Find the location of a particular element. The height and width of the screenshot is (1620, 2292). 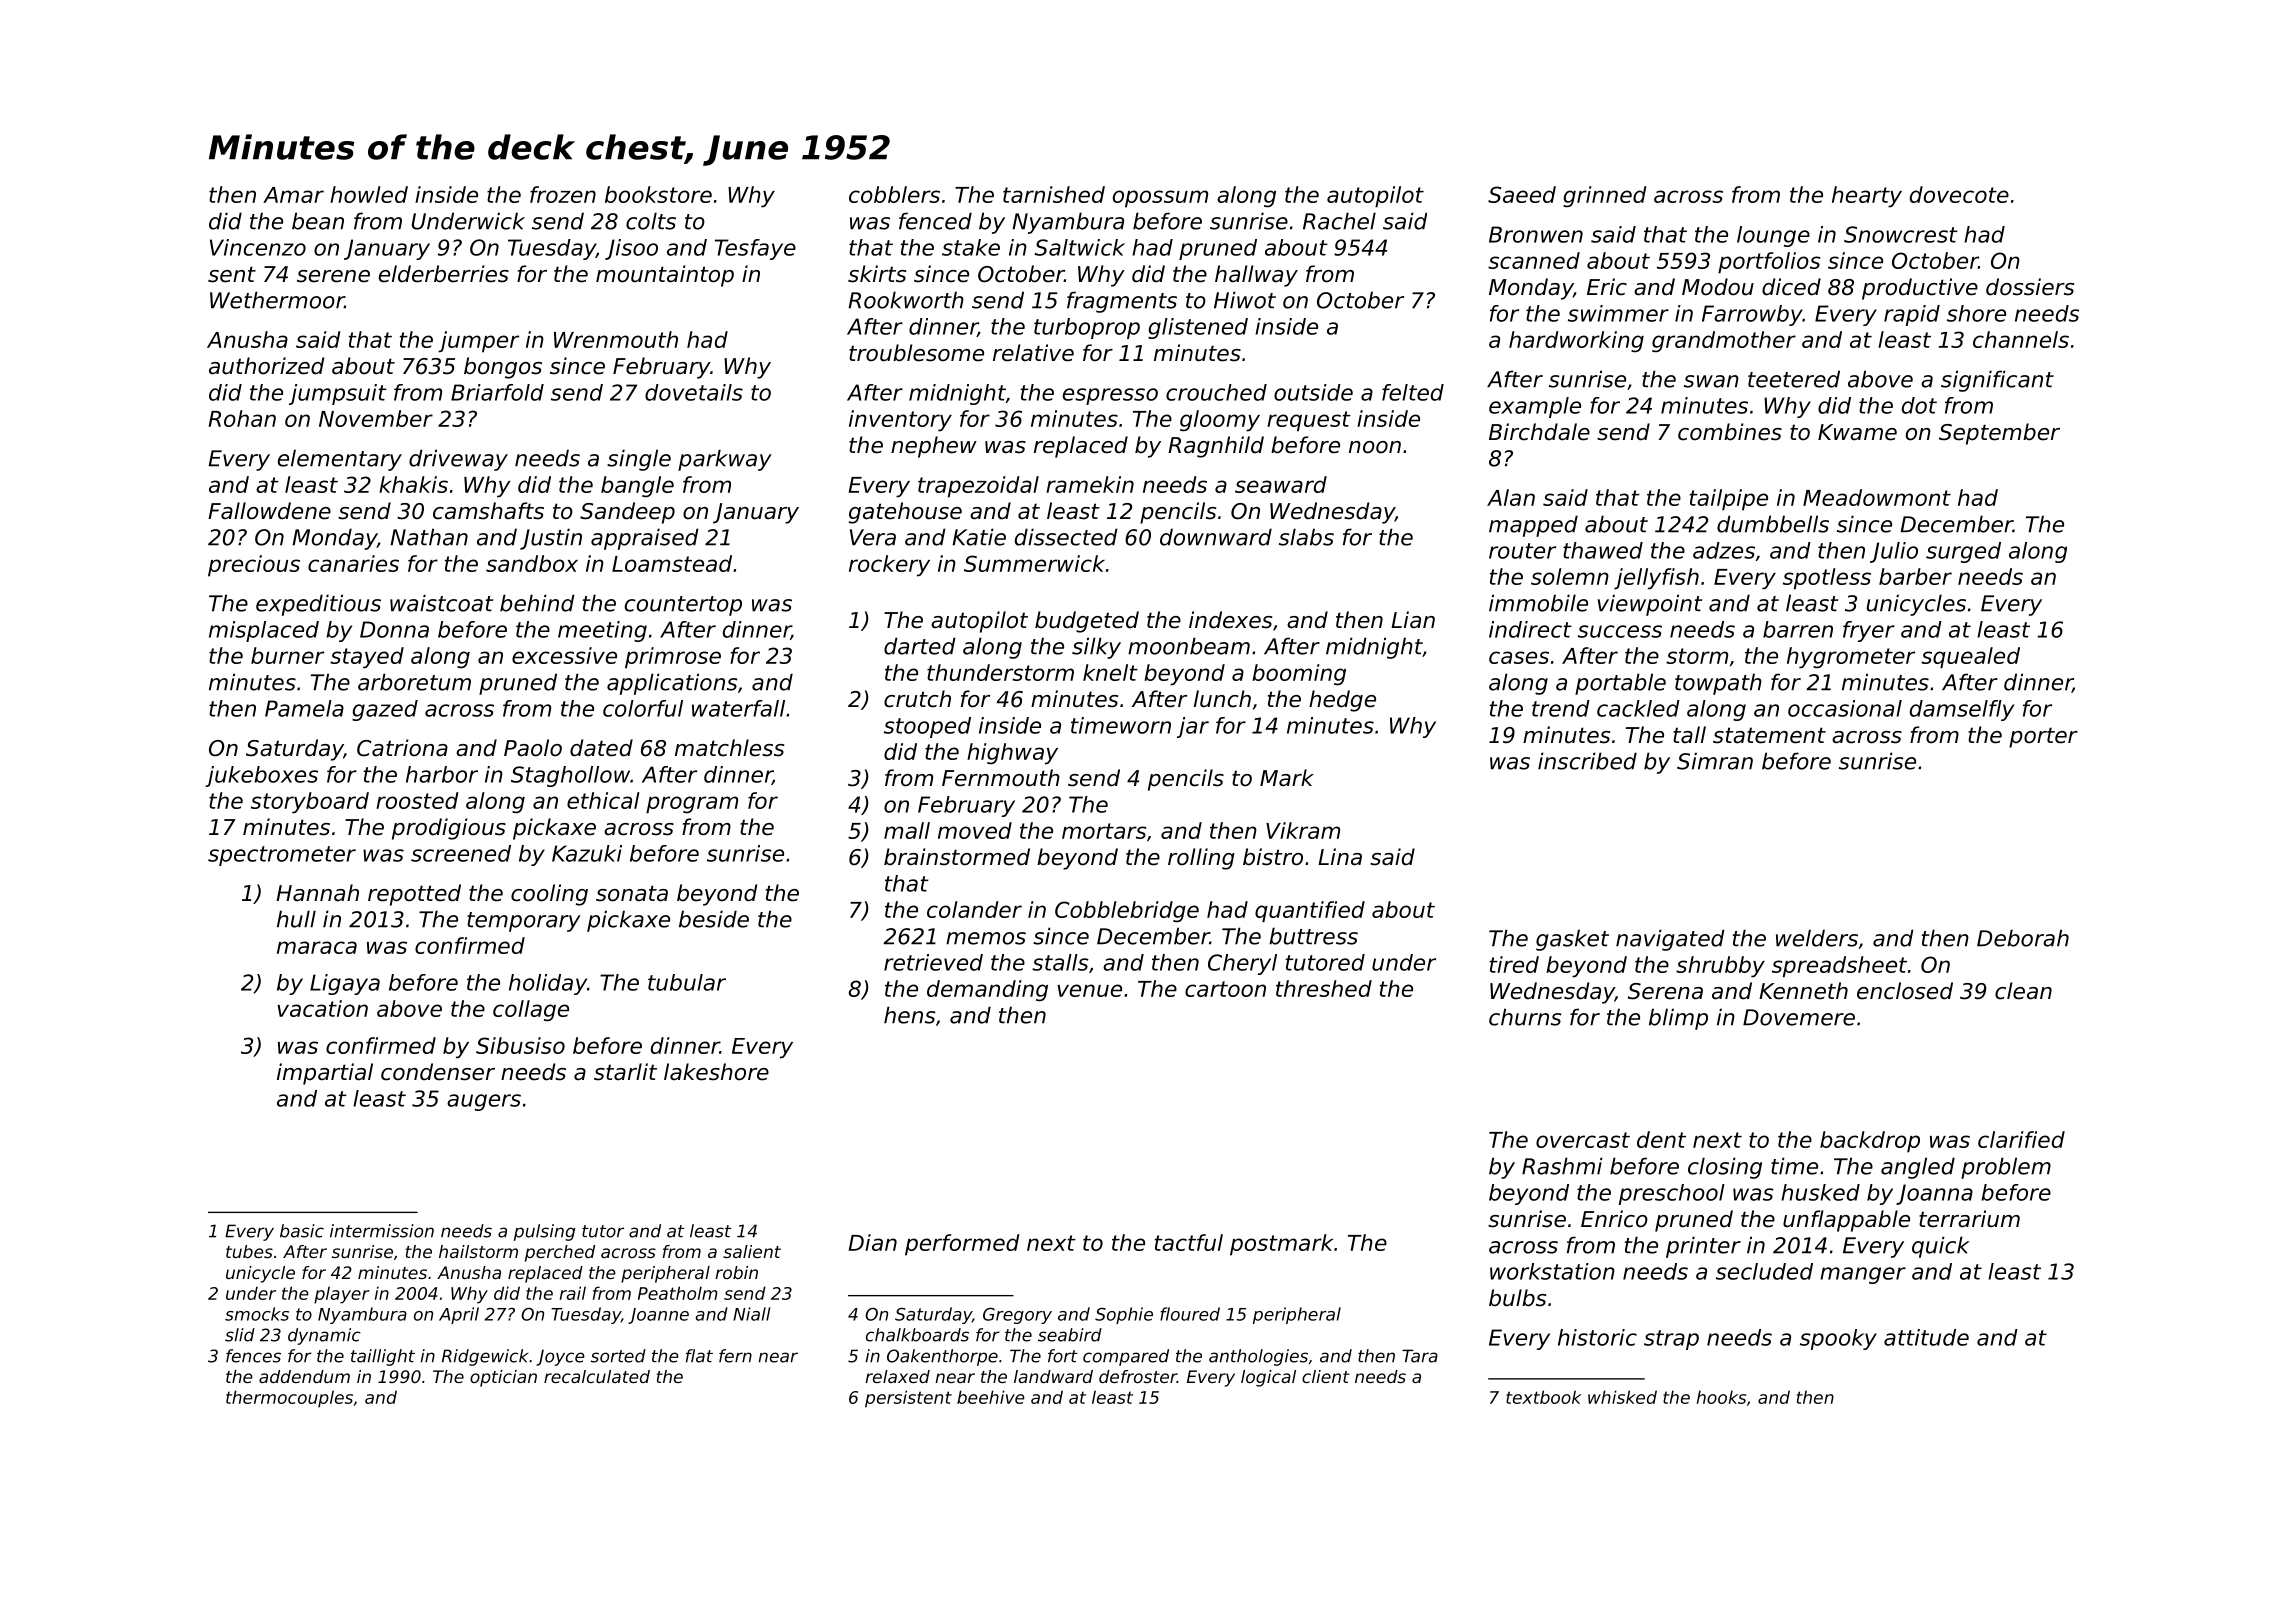

hens is located at coordinates (909, 1015).
